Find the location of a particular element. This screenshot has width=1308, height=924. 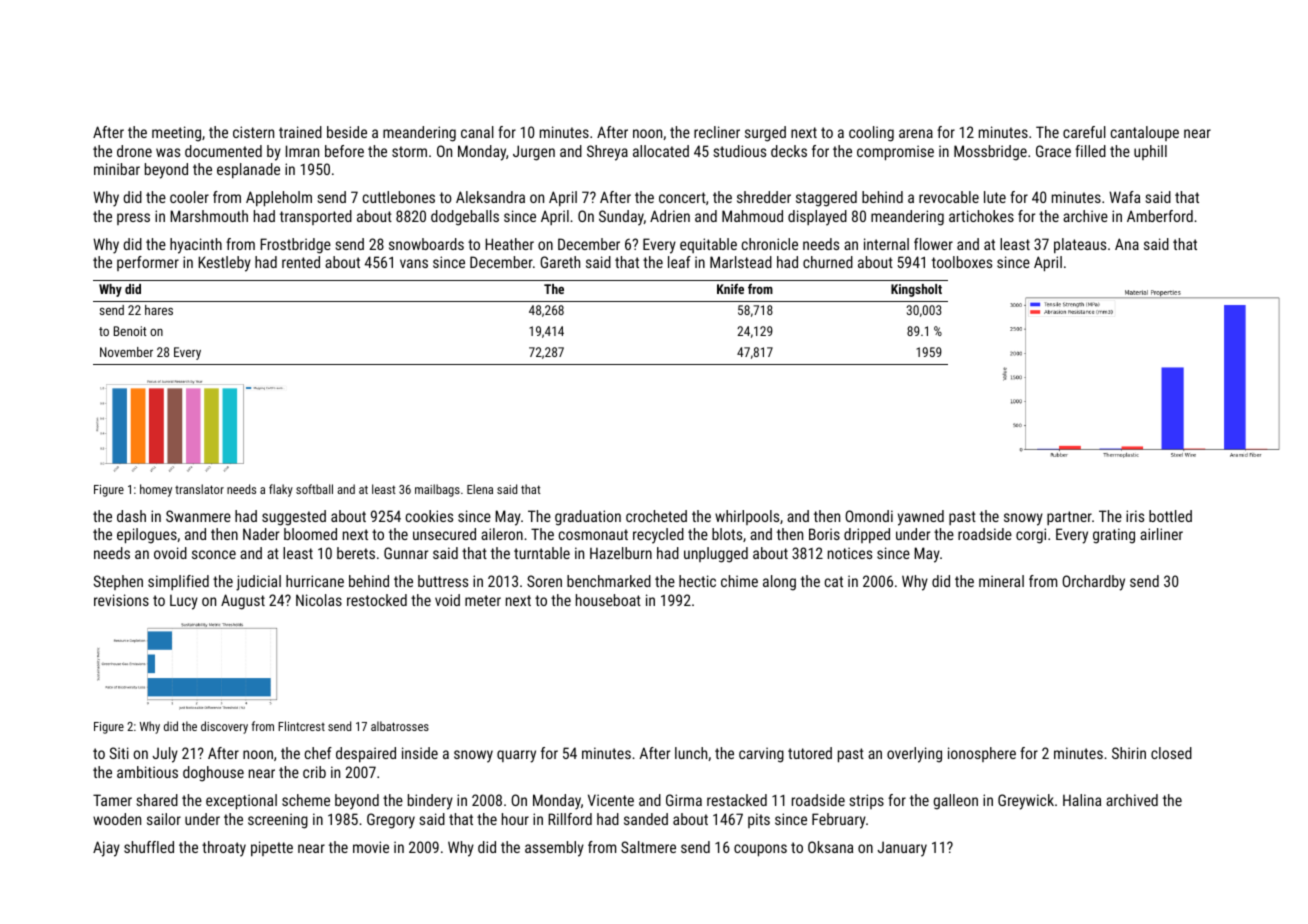

tutored is located at coordinates (810, 753).
